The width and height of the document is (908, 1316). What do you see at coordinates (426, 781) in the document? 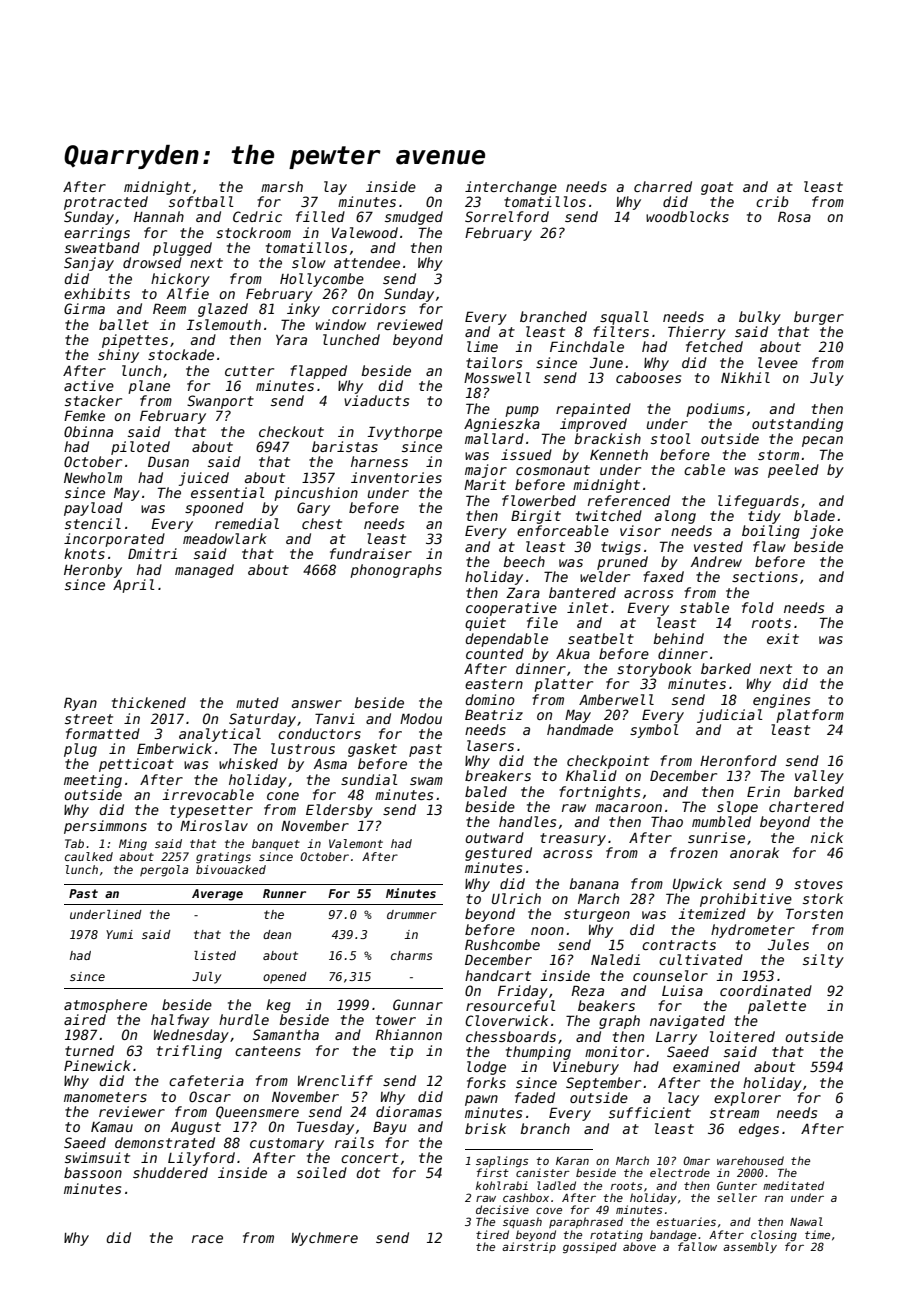
I see `swam` at bounding box center [426, 781].
